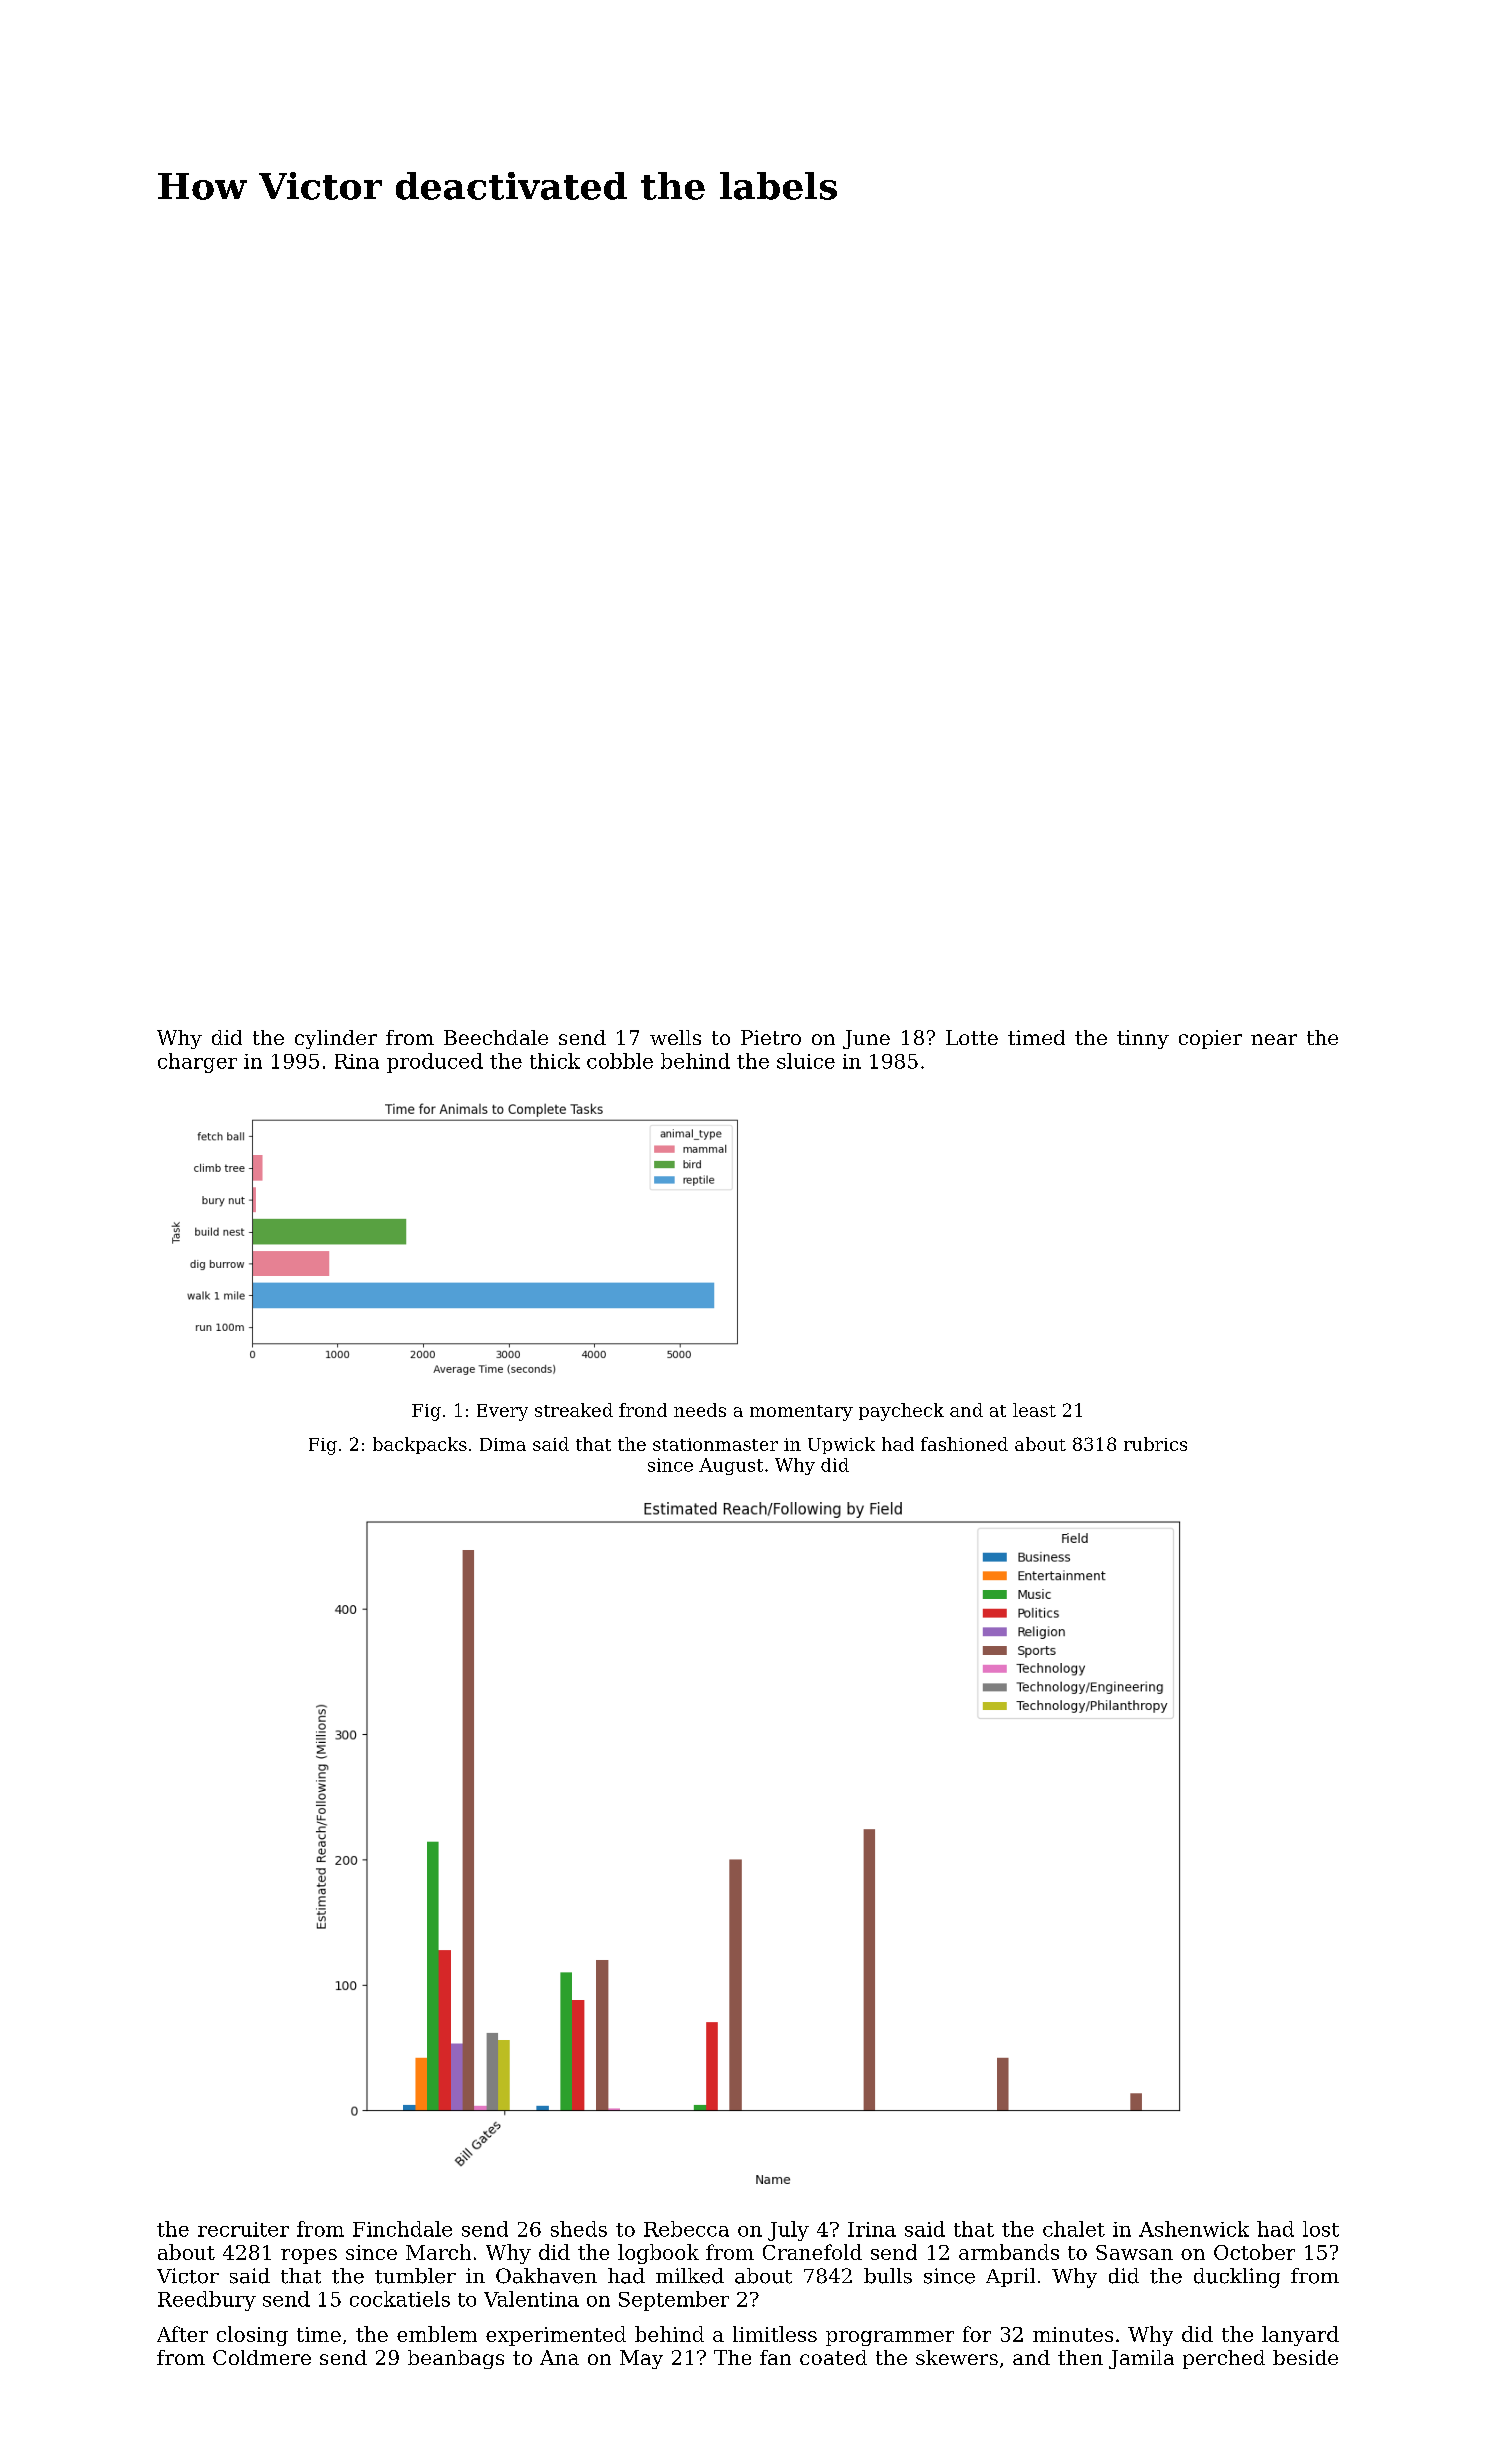  Describe the element at coordinates (243, 2229) in the document. I see `recruiter` at that location.
